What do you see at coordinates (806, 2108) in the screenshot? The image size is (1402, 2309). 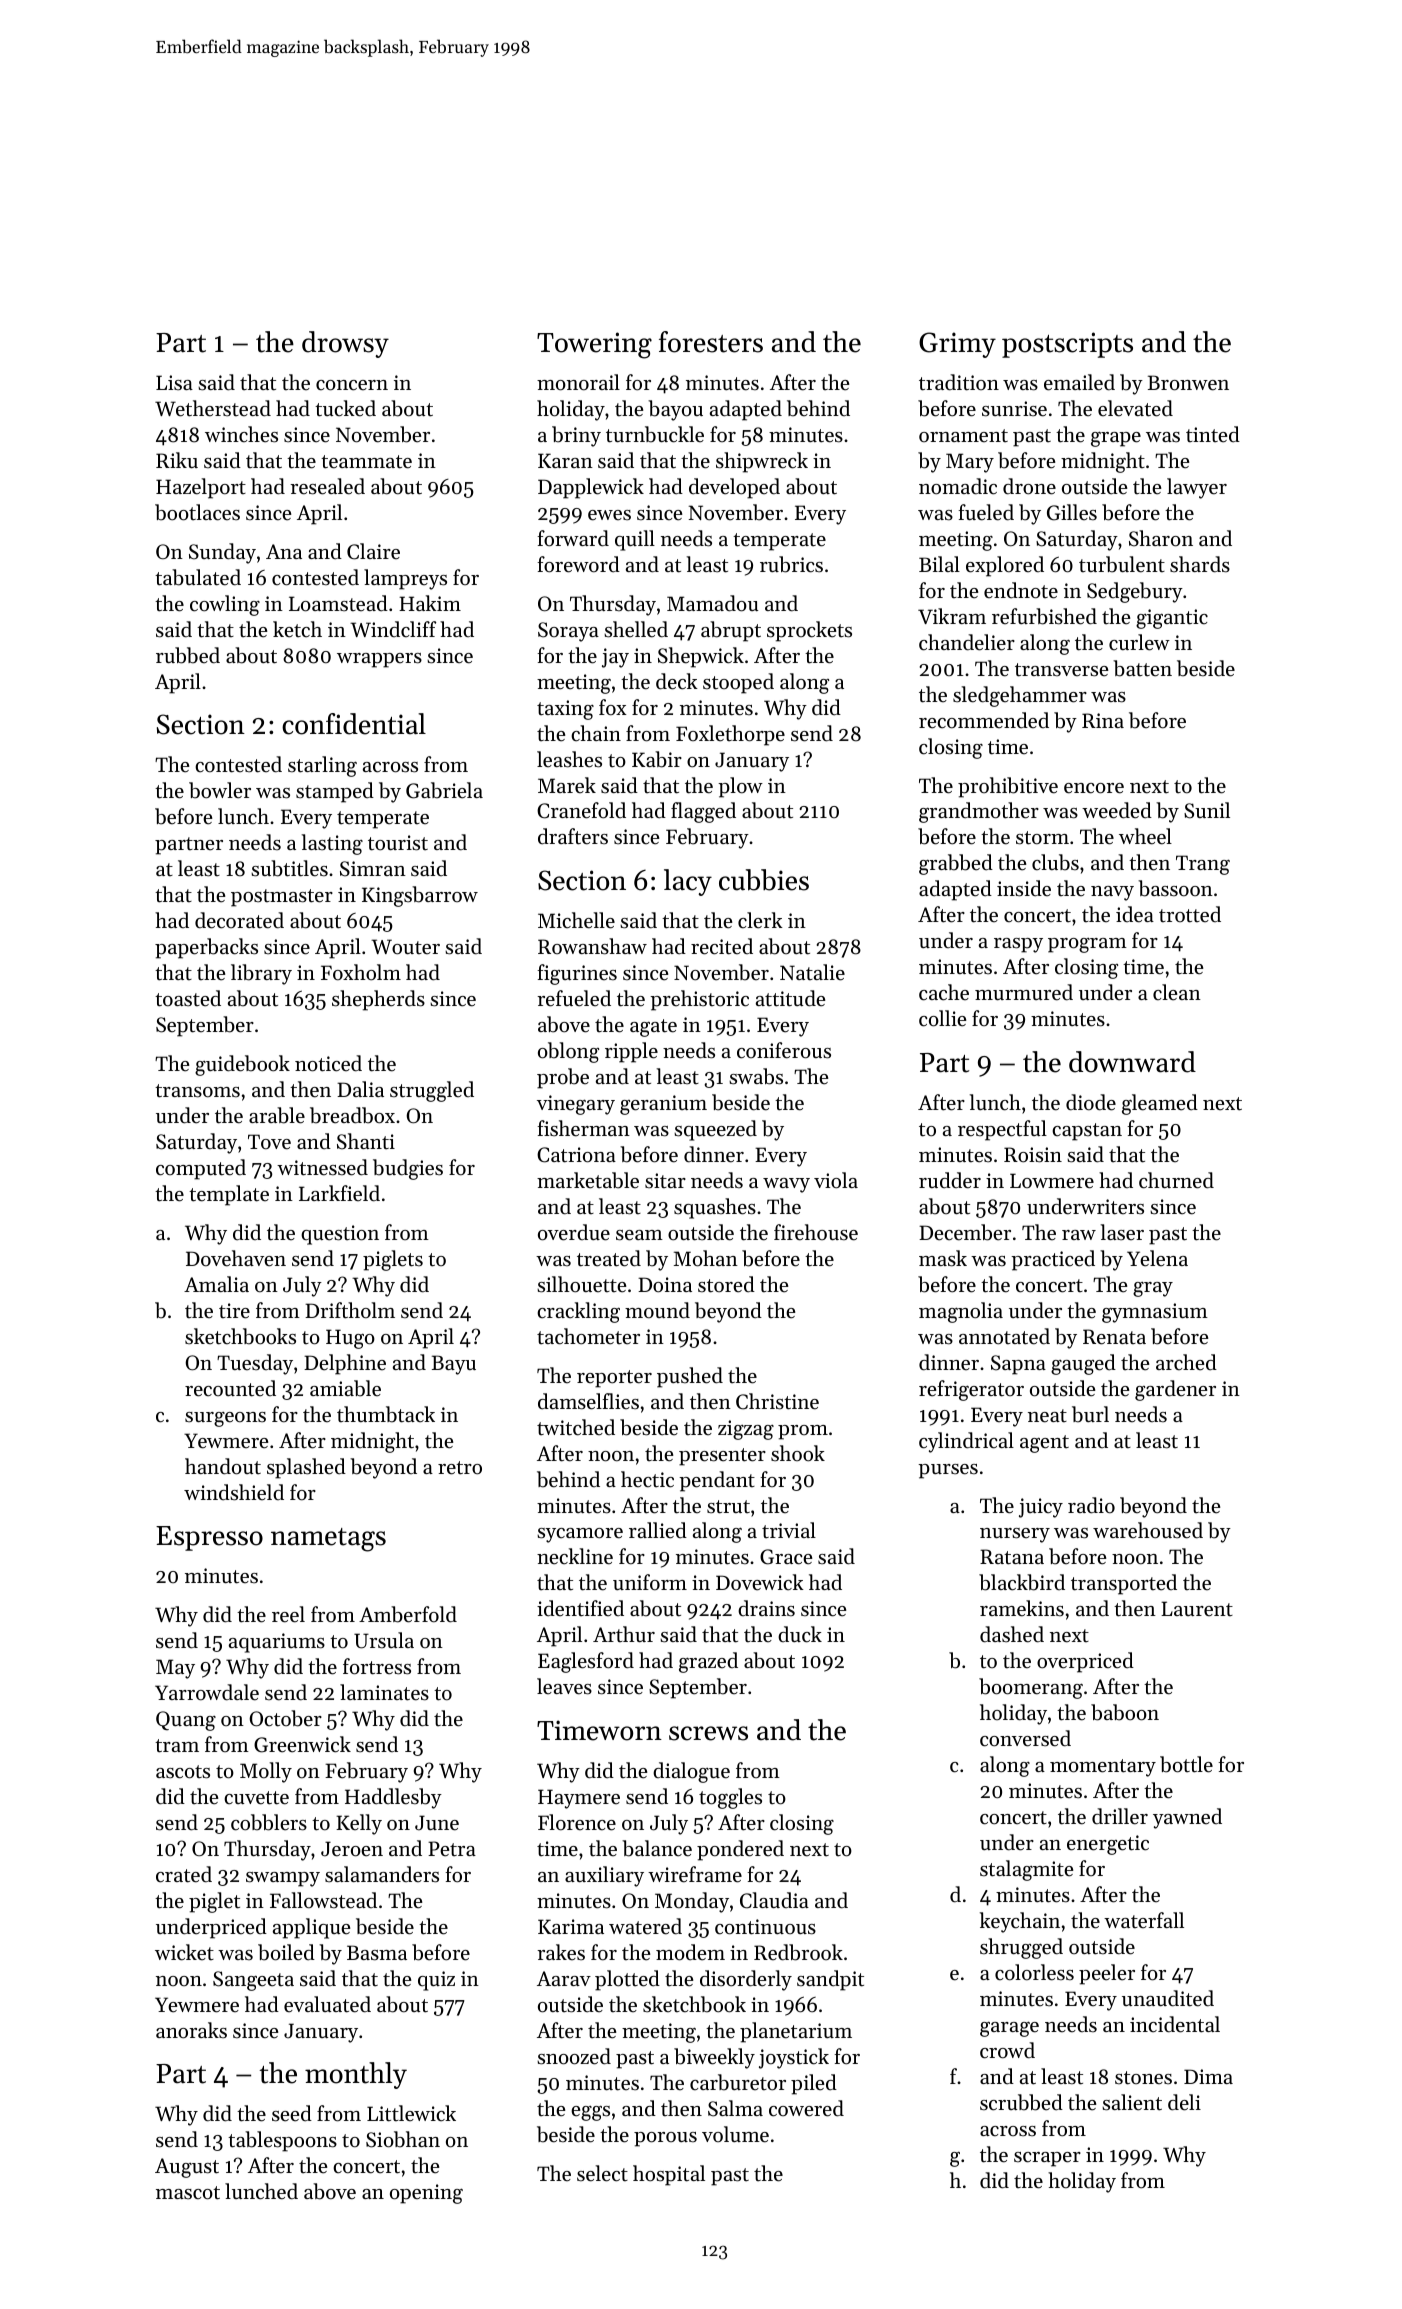 I see `cowered` at bounding box center [806, 2108].
